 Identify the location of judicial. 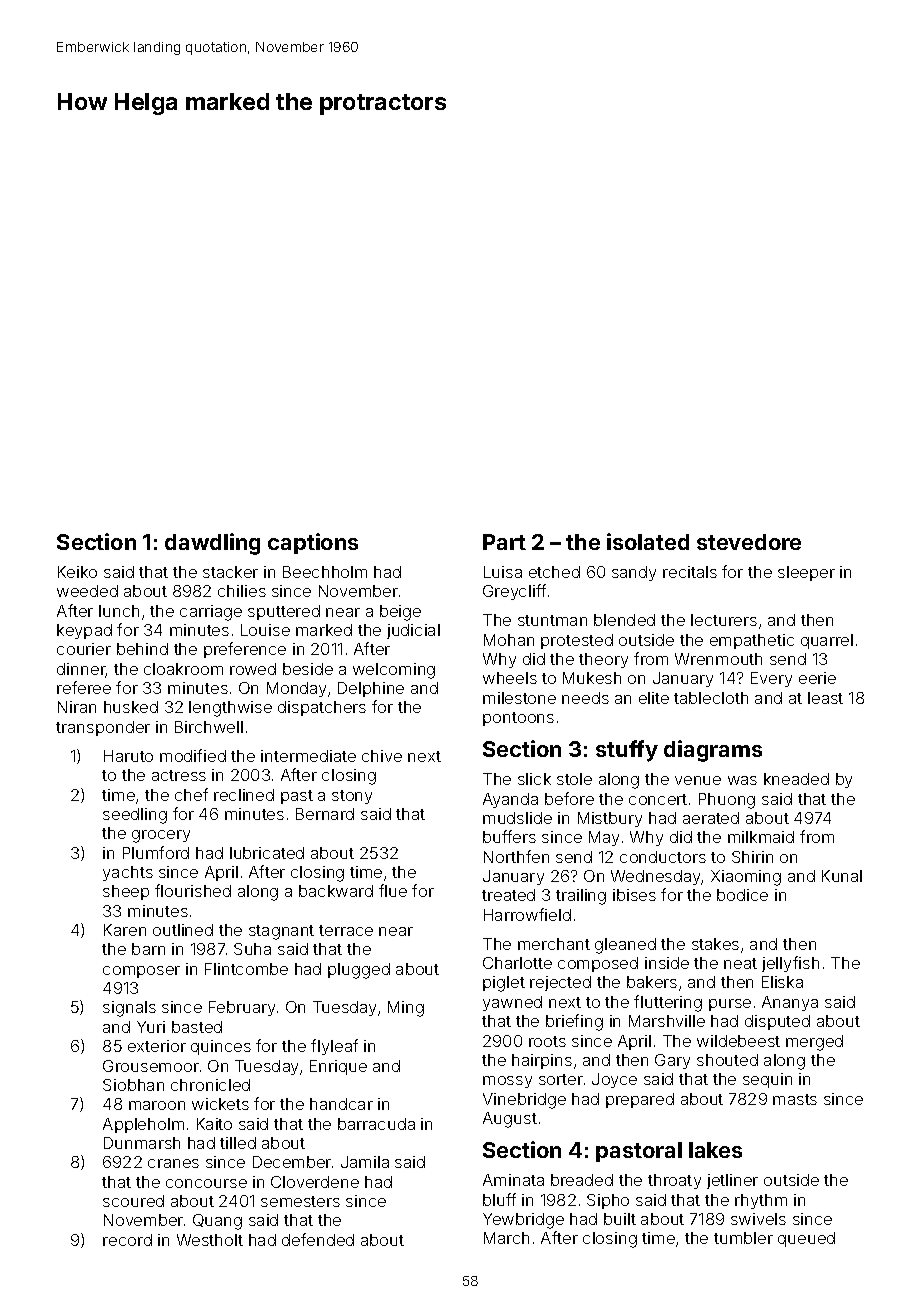
(413, 631).
